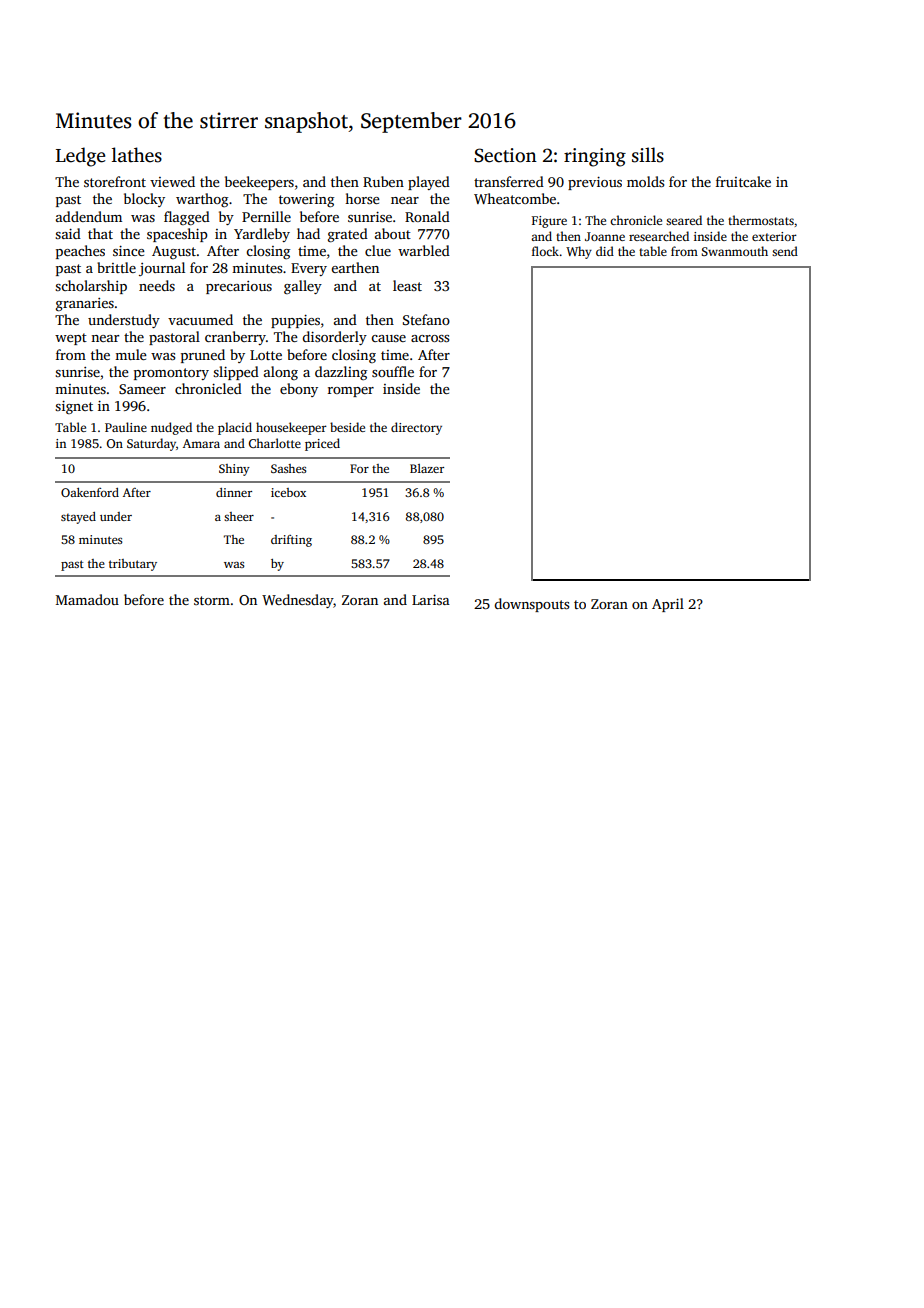 This screenshot has width=924, height=1308. I want to click on across, so click(430, 338).
